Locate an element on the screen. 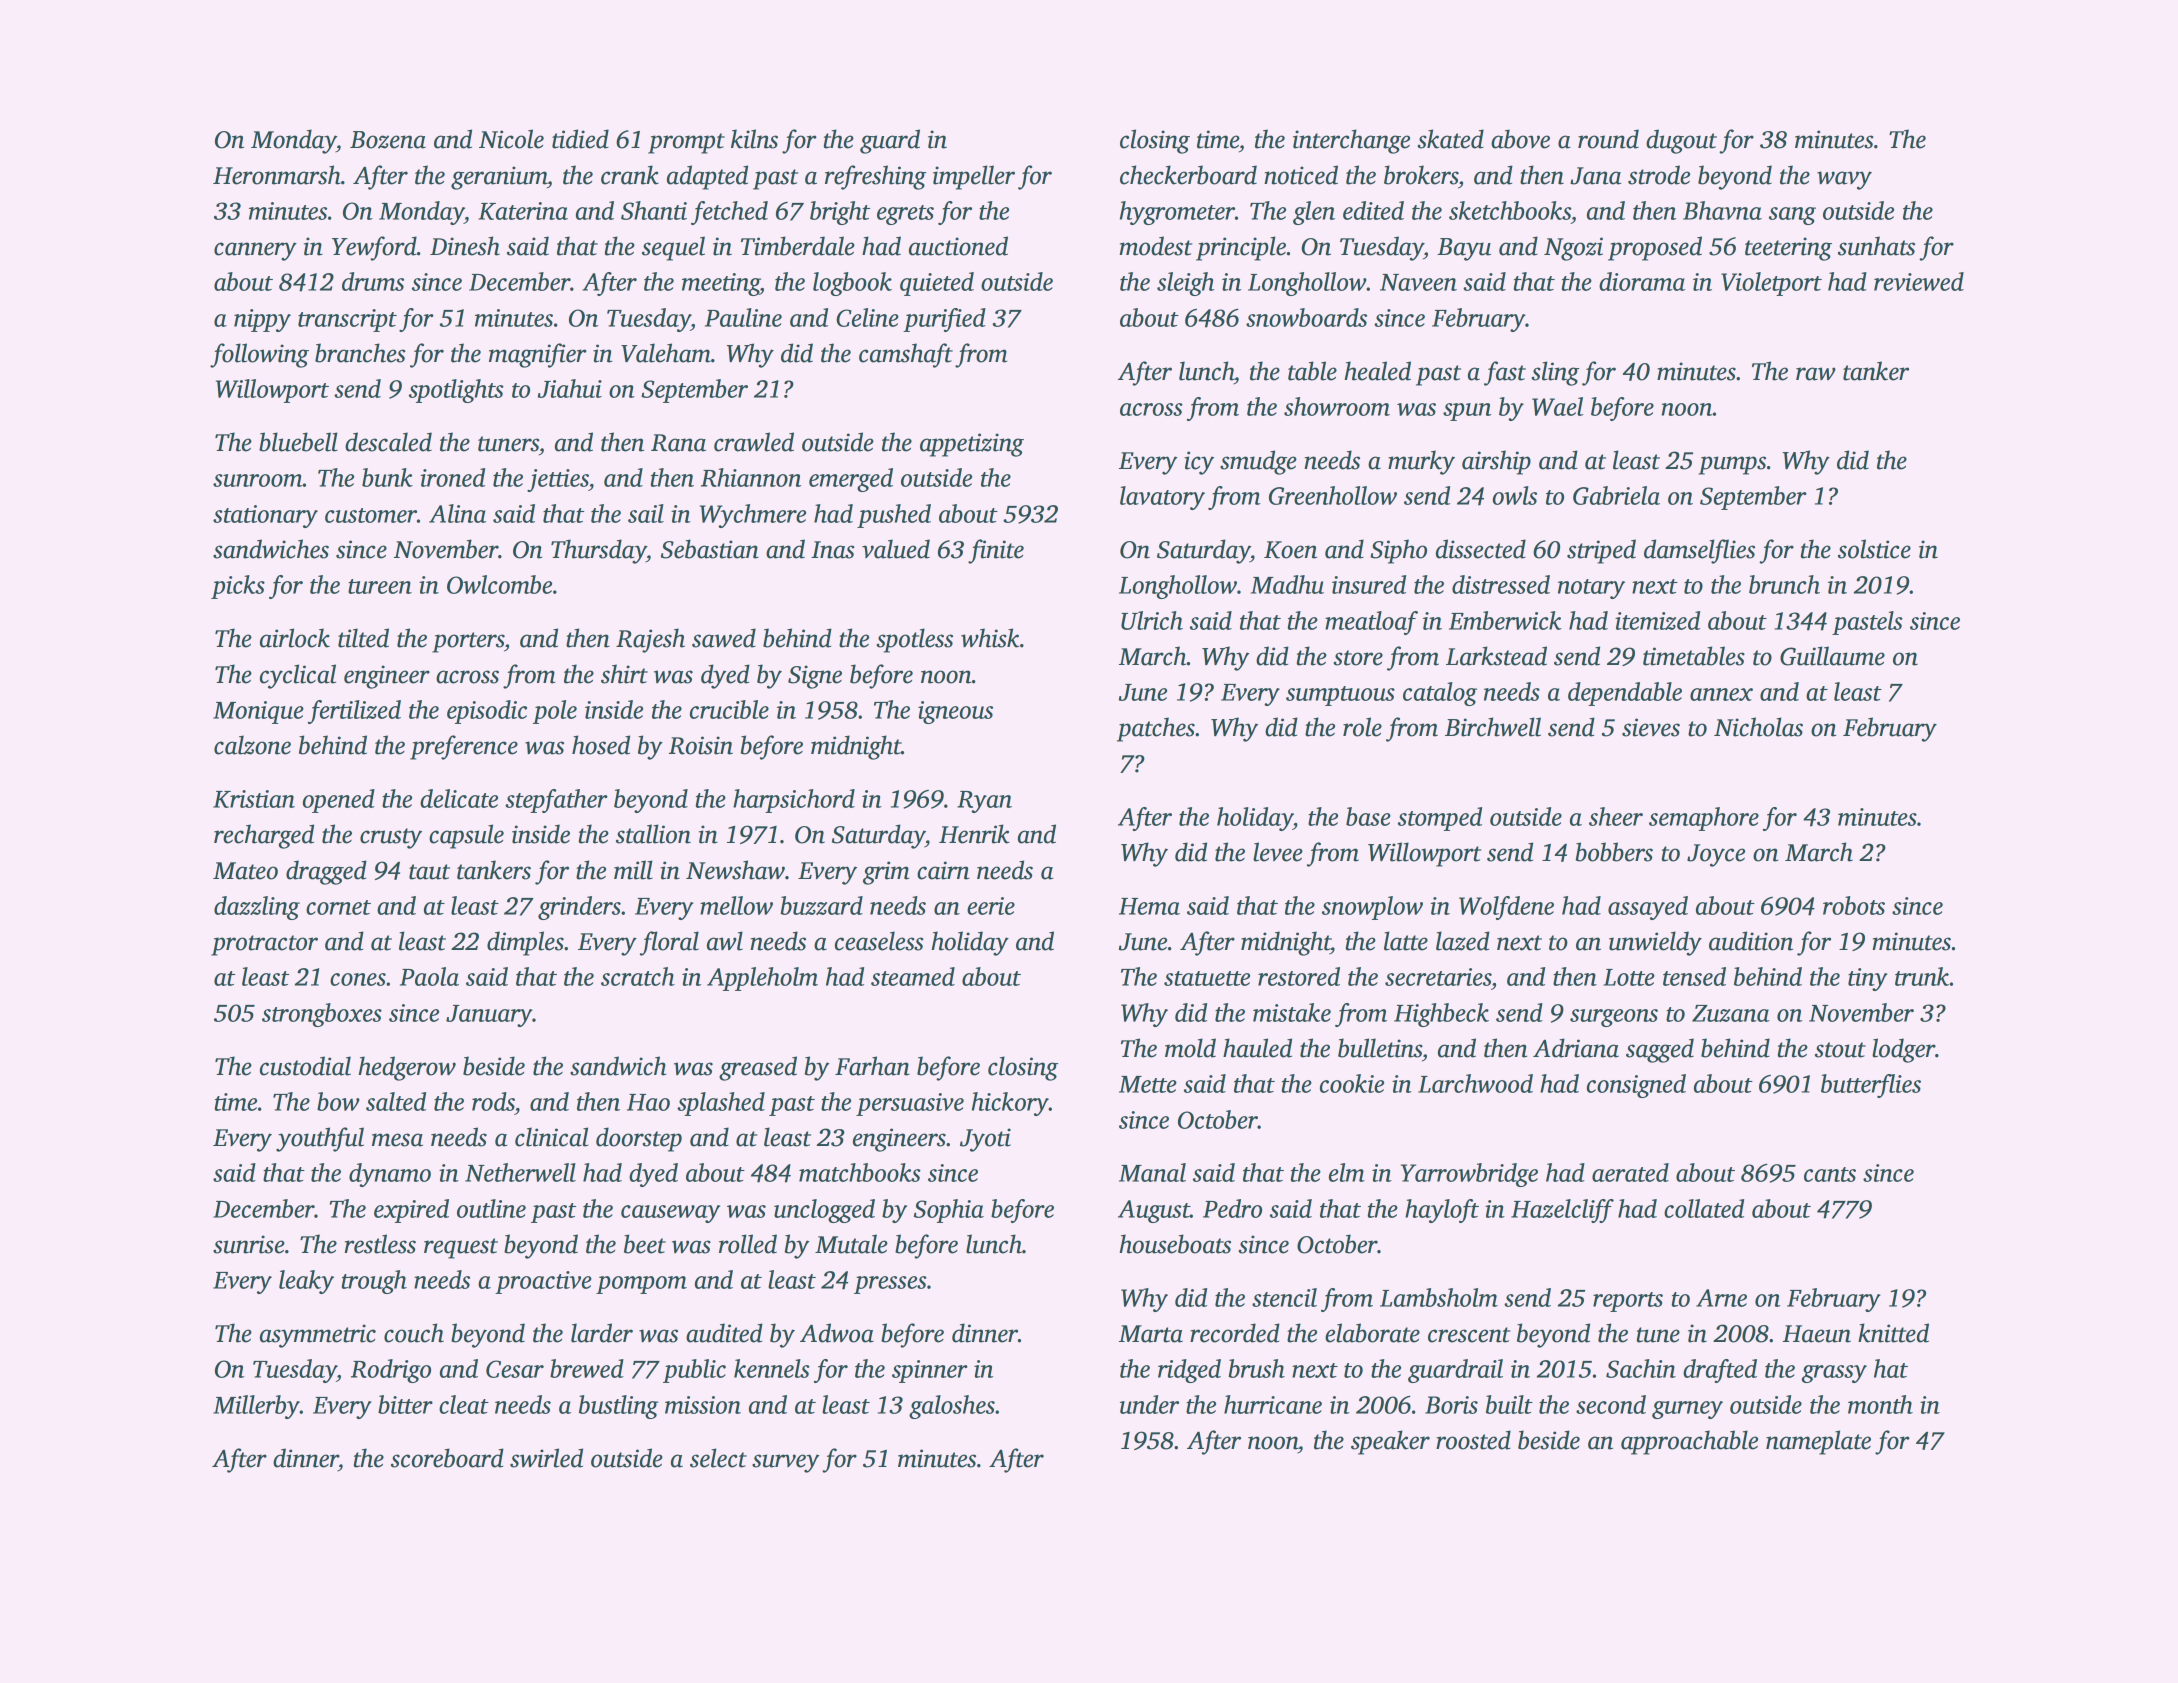 The image size is (2178, 1683). Pauline is located at coordinates (743, 317).
